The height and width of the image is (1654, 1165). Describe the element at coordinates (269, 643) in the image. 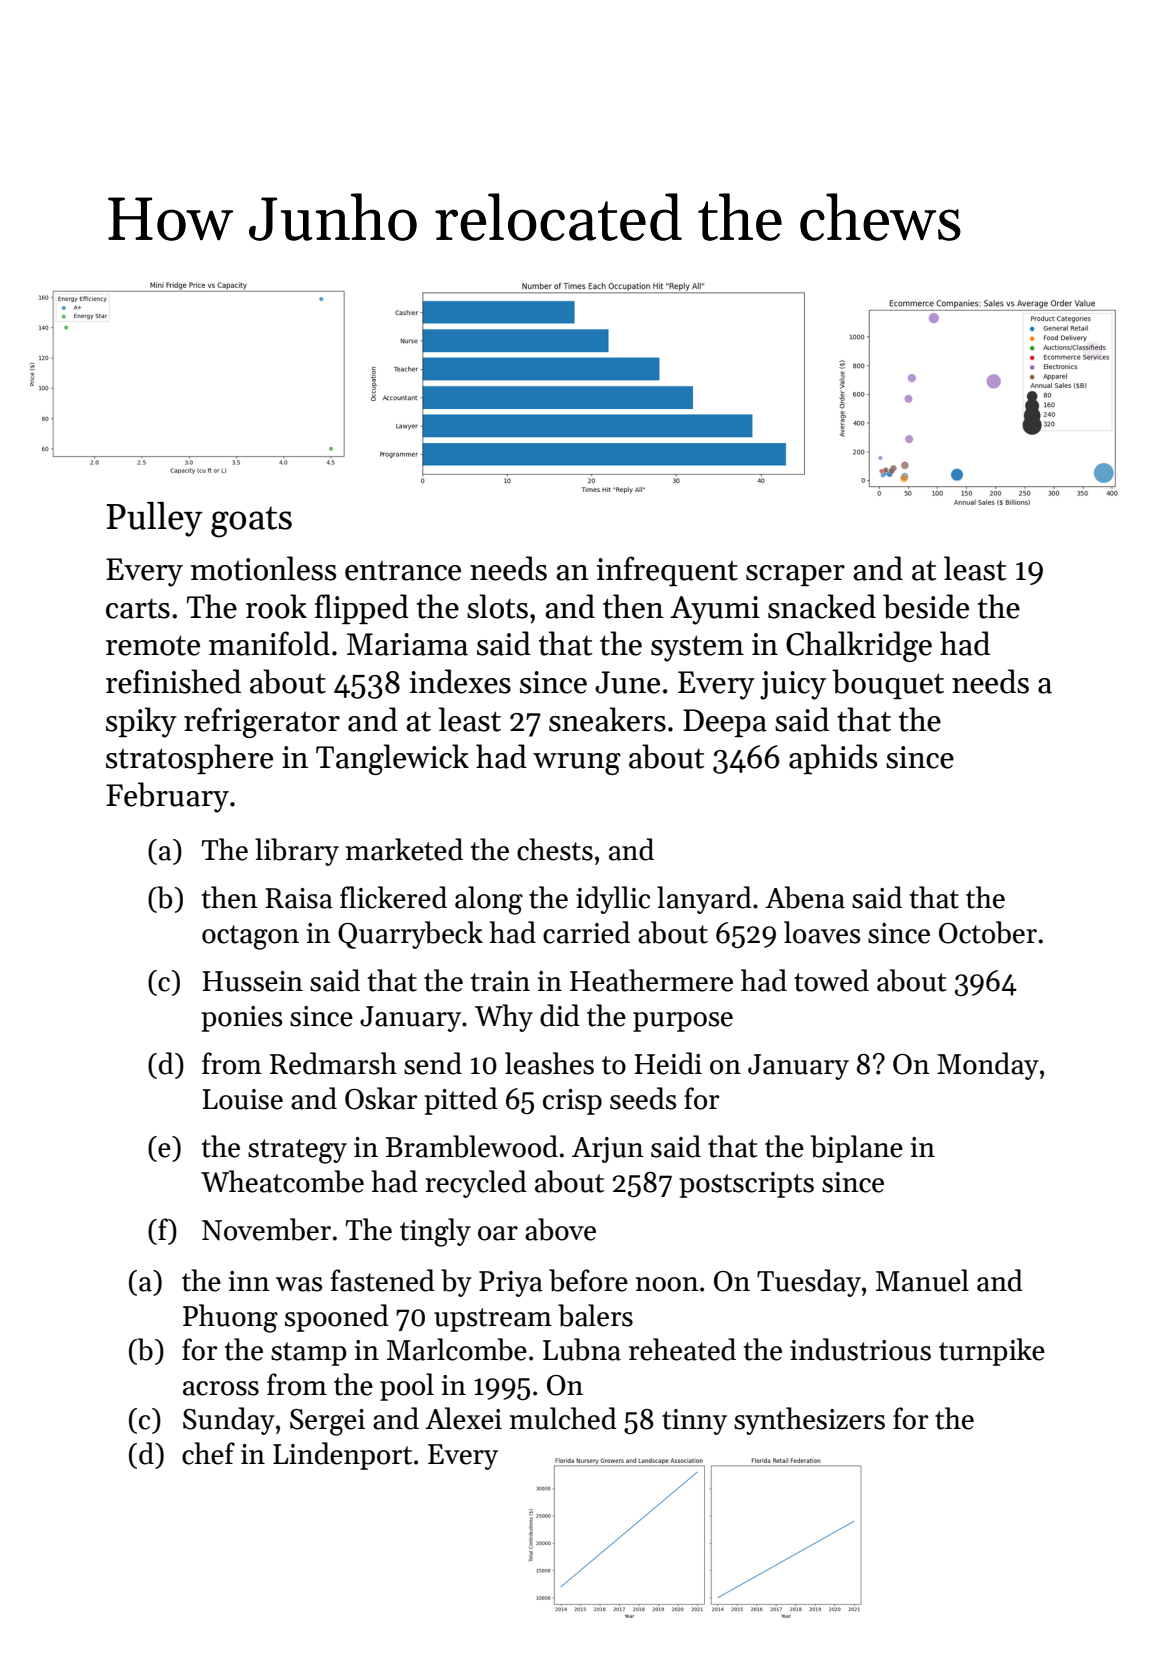

I see `manifold` at that location.
